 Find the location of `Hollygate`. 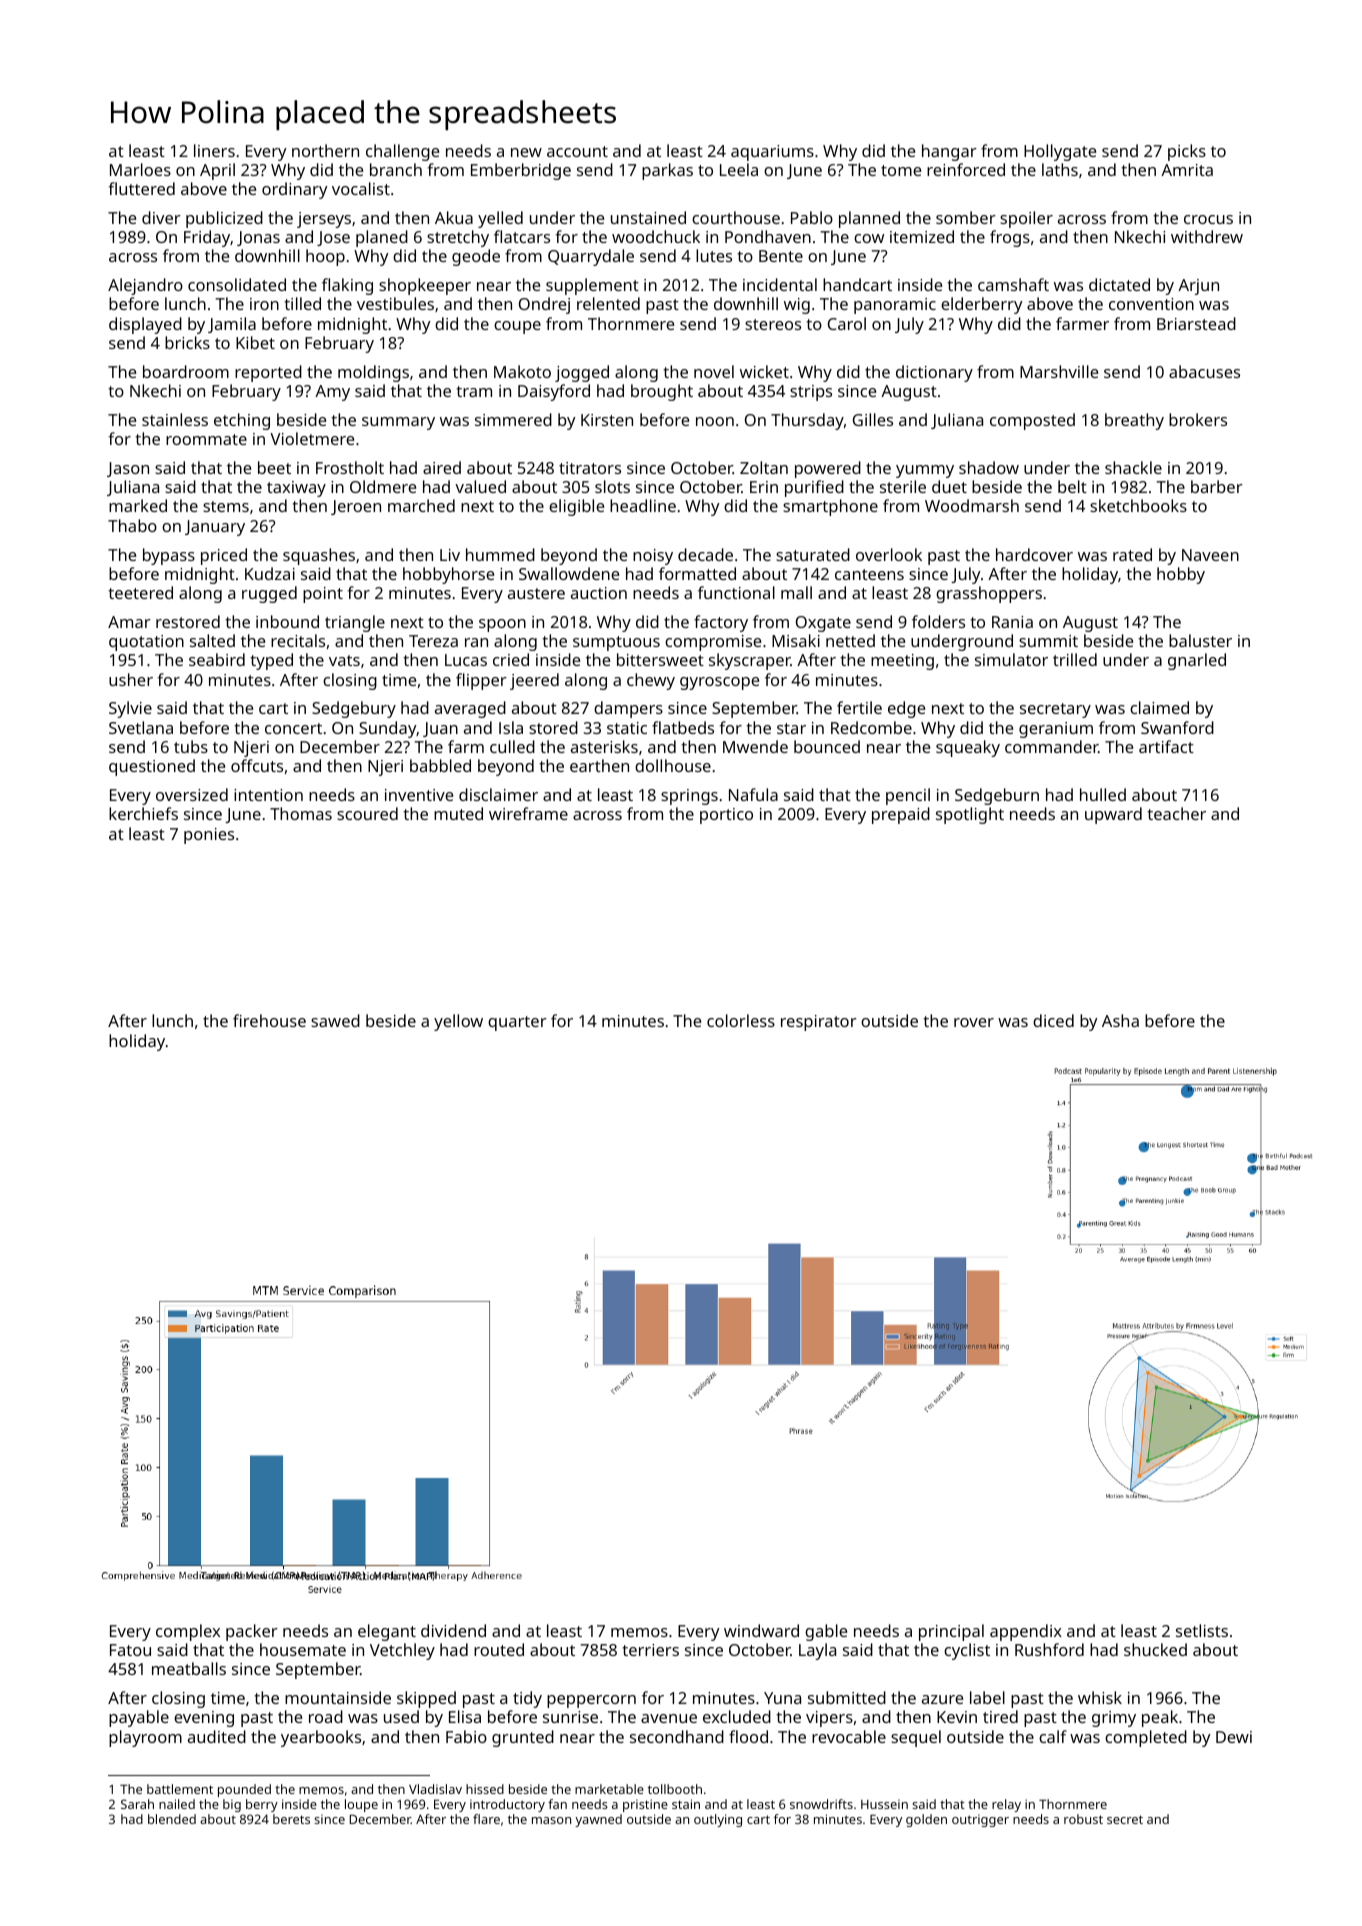

Hollygate is located at coordinates (1060, 152).
